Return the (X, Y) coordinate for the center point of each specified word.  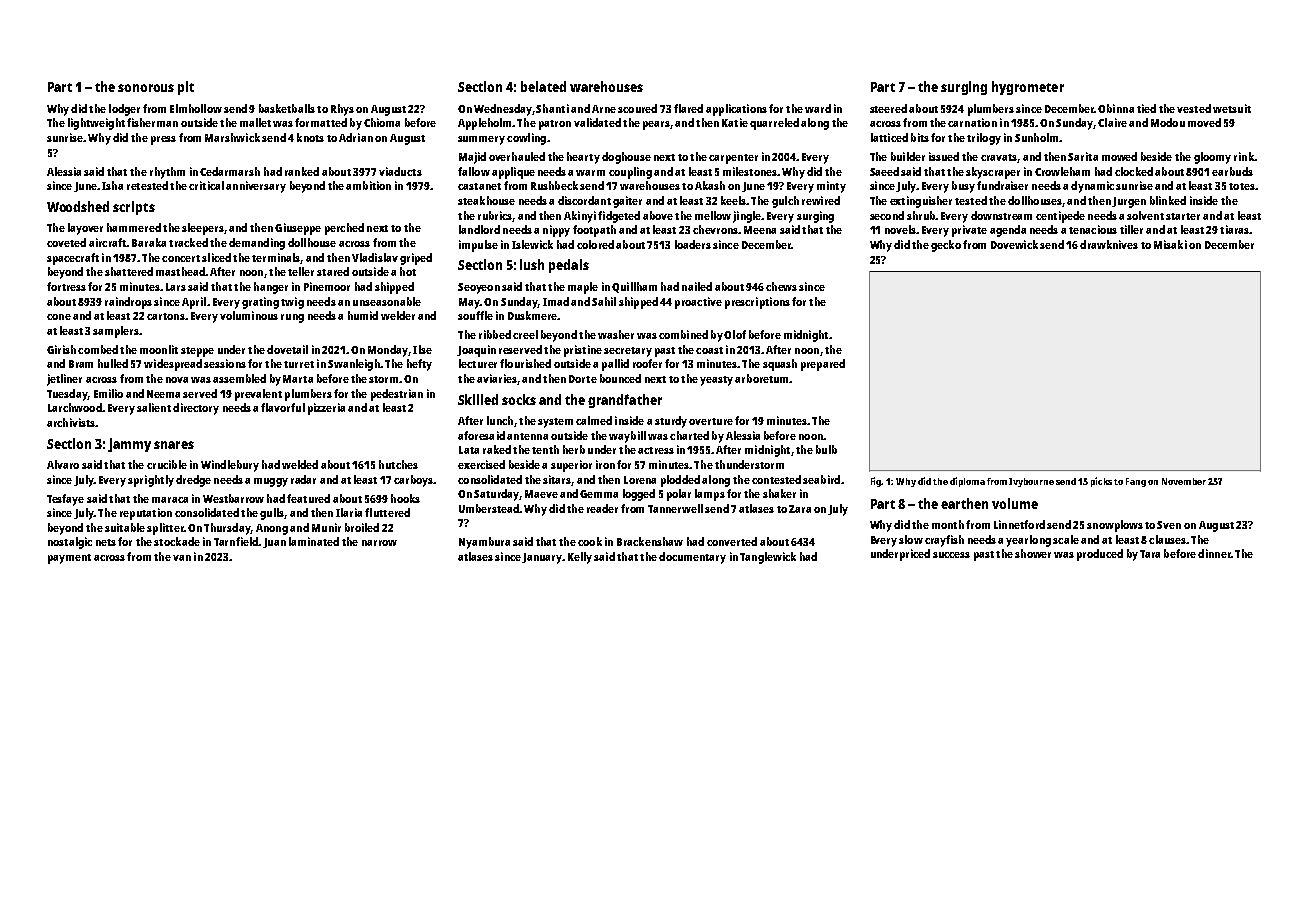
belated (543, 86)
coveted (66, 242)
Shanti (552, 108)
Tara (1150, 554)
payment (69, 559)
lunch (500, 420)
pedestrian (397, 395)
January (542, 558)
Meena (760, 230)
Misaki (1170, 244)
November (1184, 481)
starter (1183, 216)
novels (900, 229)
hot (408, 271)
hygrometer (1028, 88)
